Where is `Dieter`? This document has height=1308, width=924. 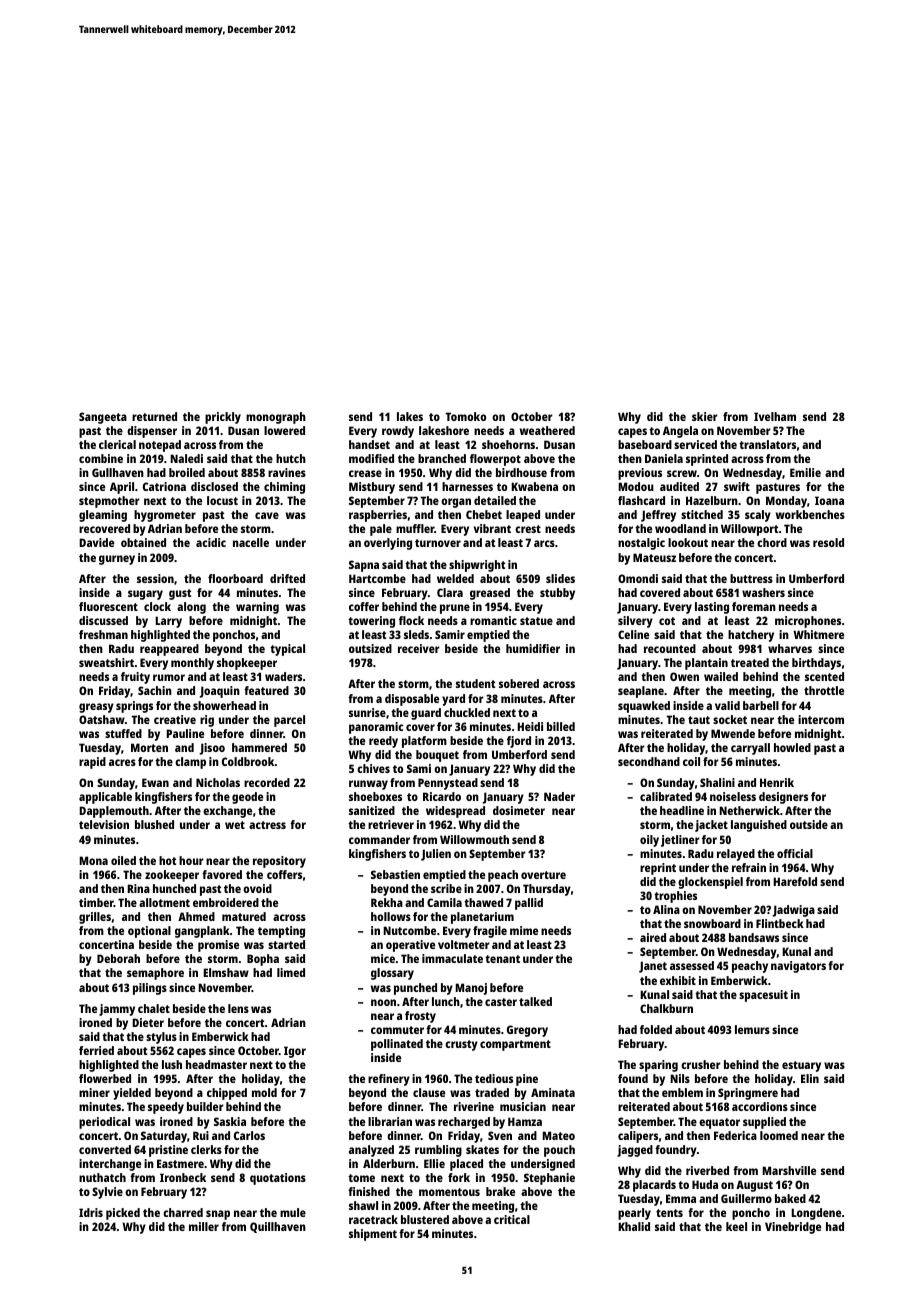
Dieter is located at coordinates (148, 1022).
